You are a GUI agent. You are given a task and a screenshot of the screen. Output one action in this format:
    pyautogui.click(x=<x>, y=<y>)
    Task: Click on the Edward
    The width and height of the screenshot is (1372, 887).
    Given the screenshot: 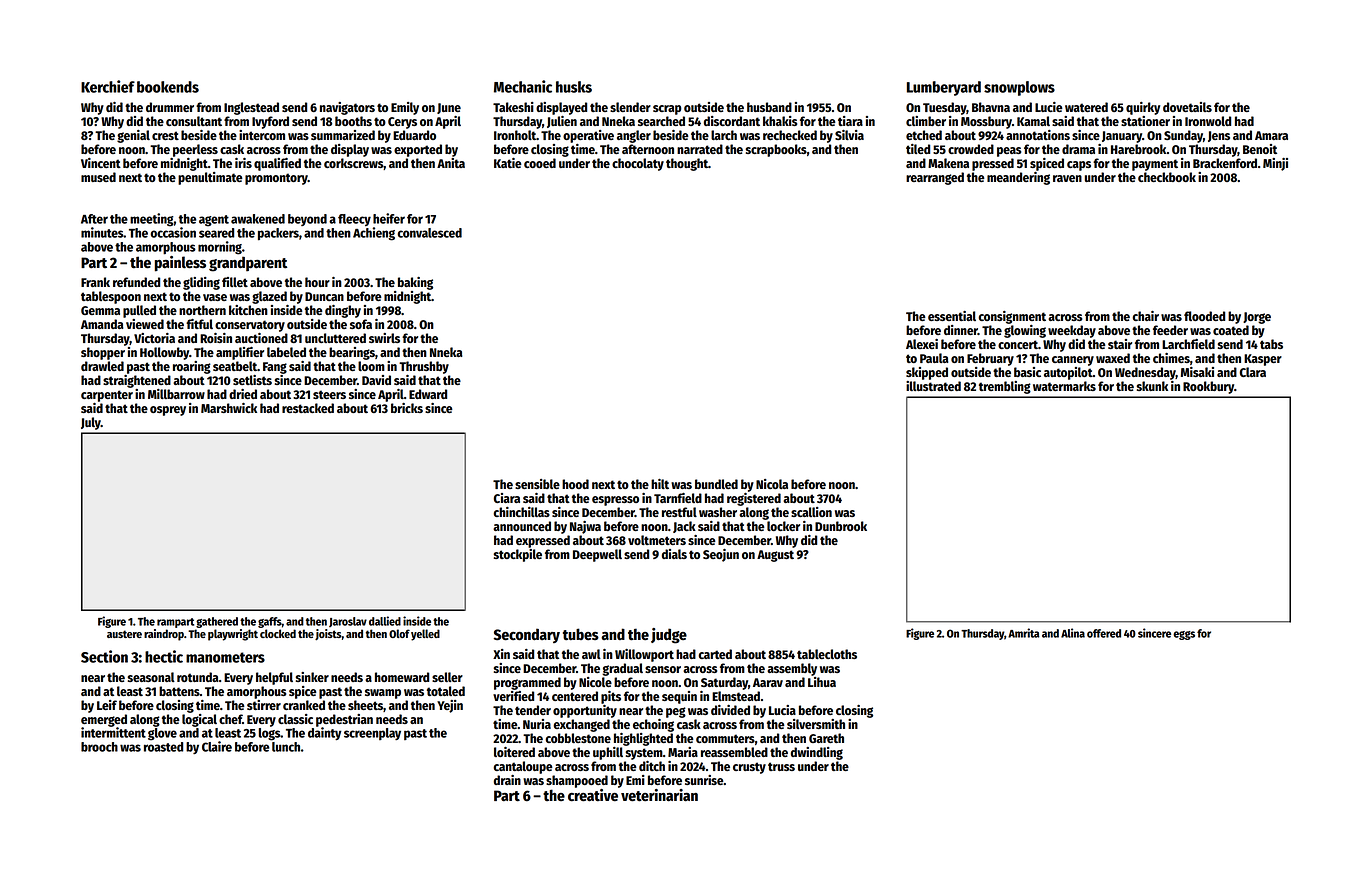 What is the action you would take?
    pyautogui.click(x=428, y=394)
